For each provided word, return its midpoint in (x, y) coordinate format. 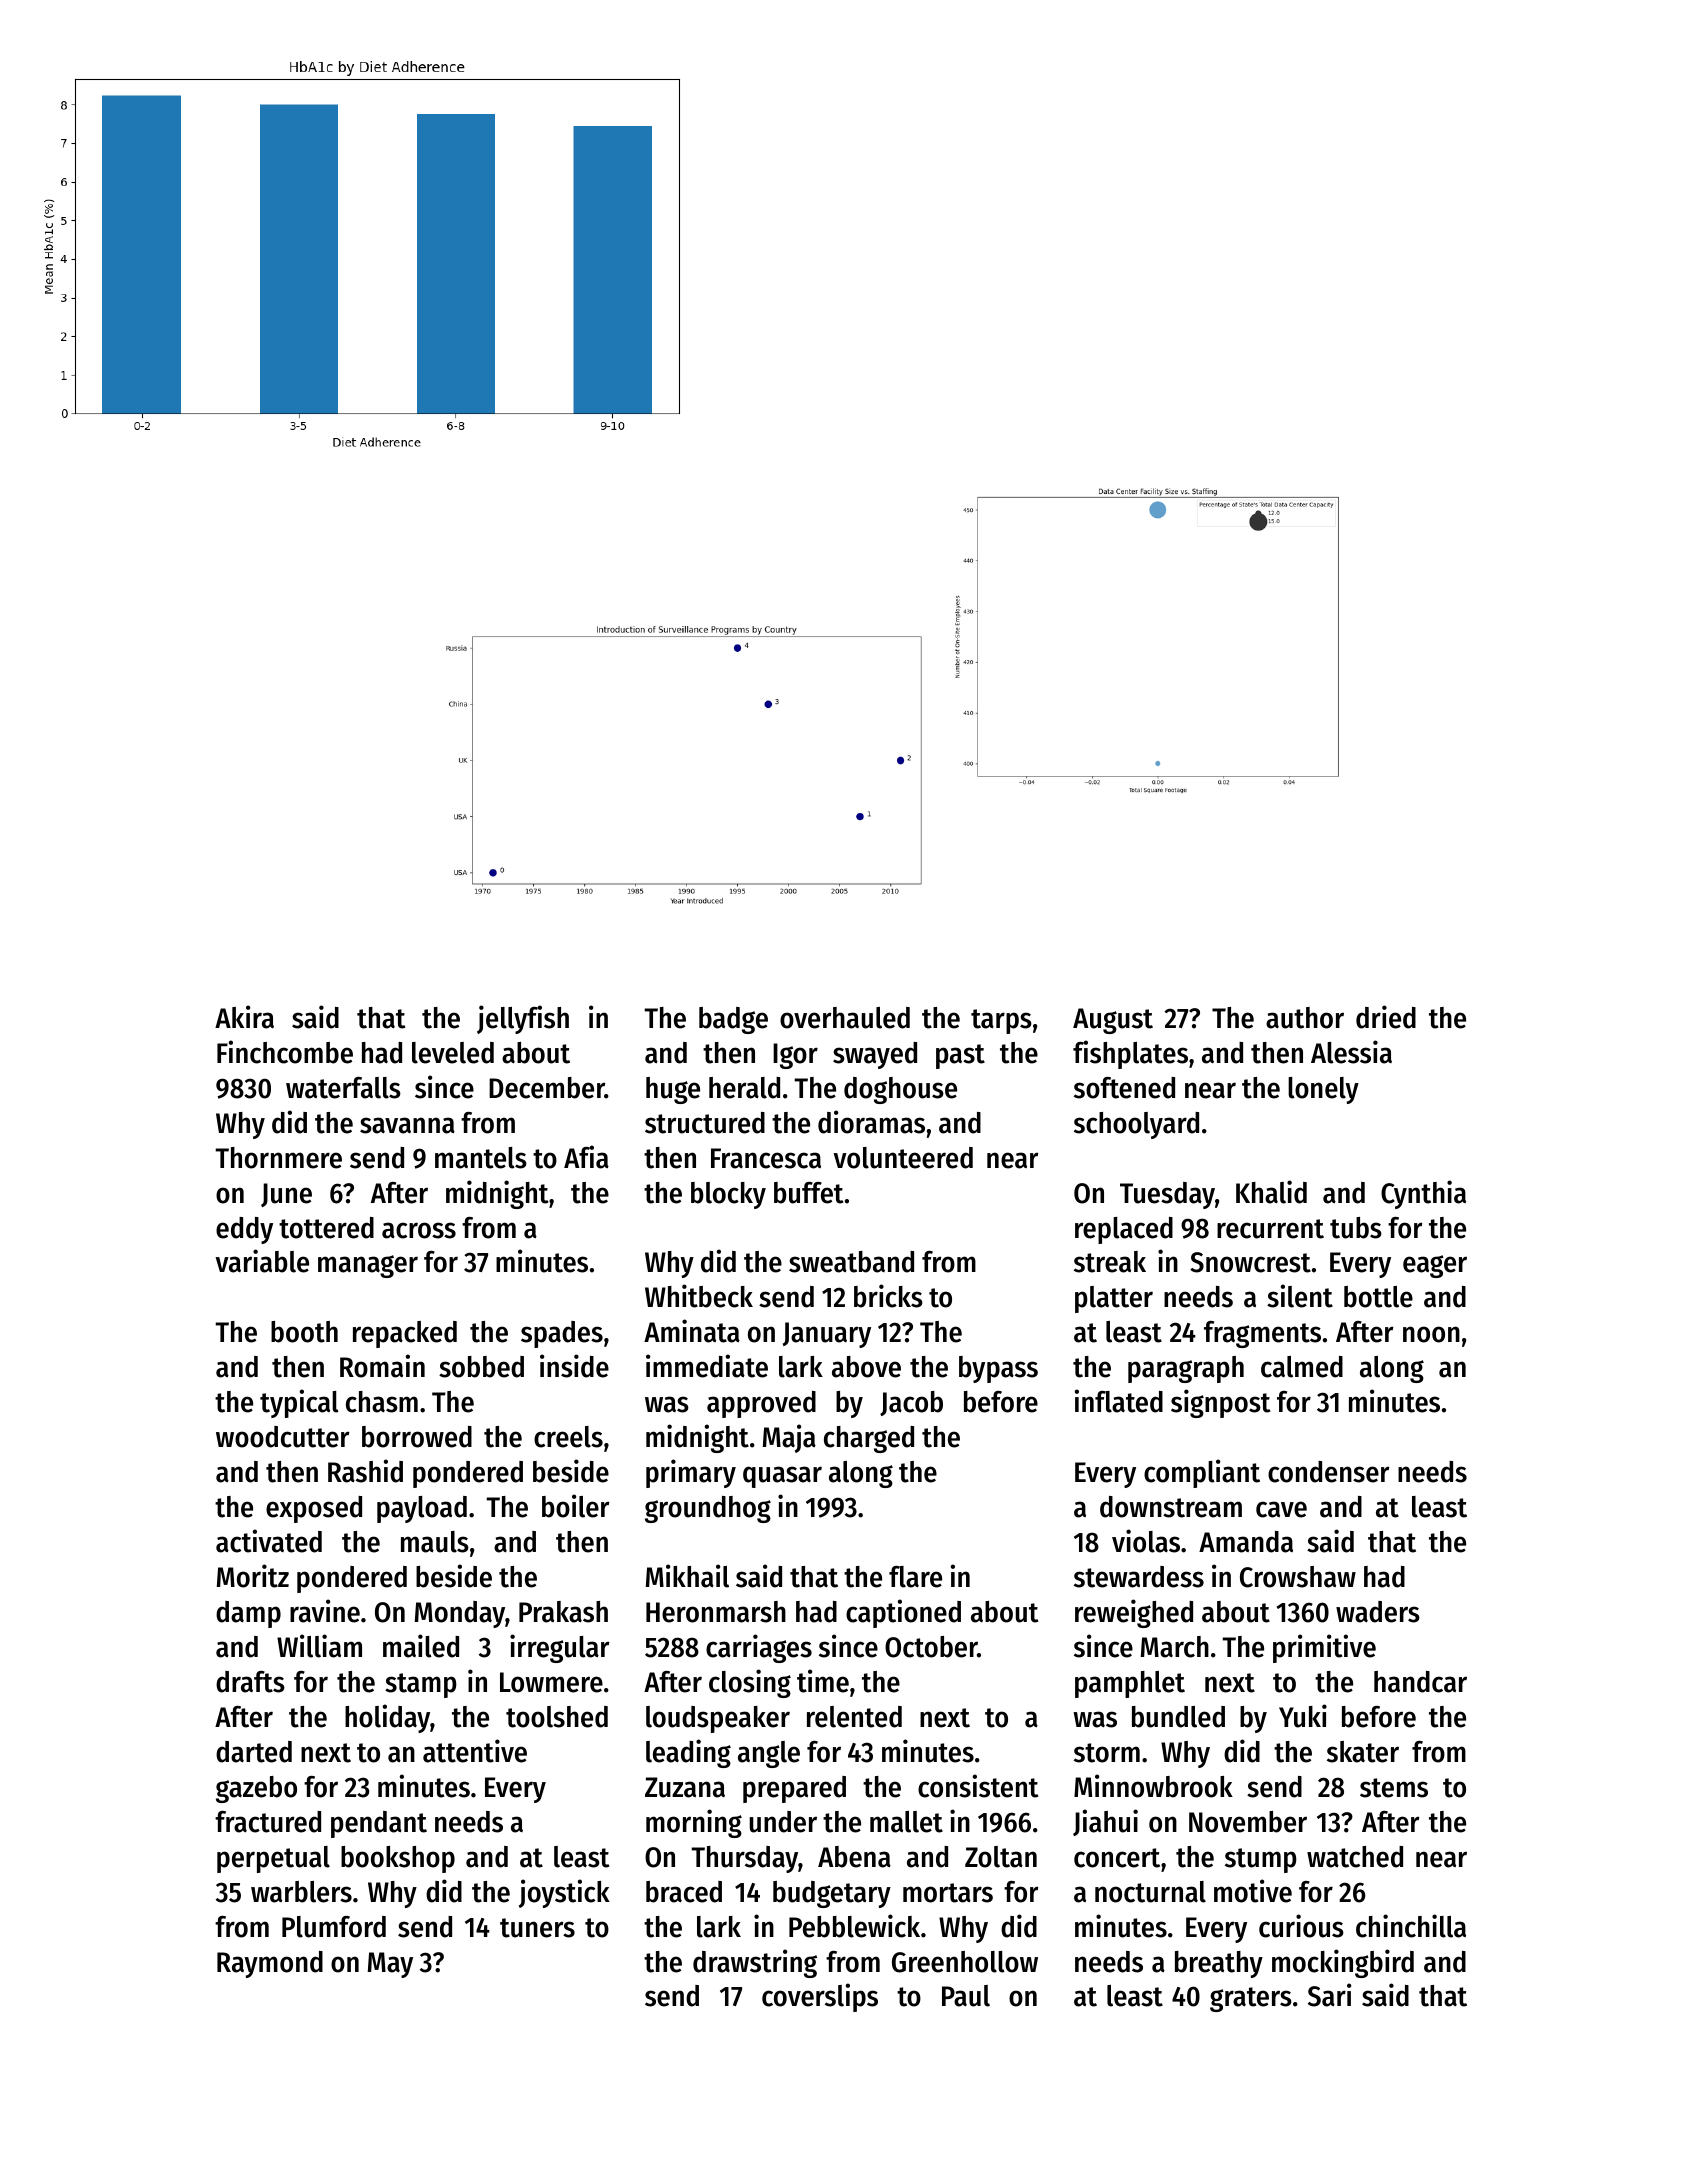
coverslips (820, 1997)
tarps (1001, 1021)
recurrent (1270, 1229)
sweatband (851, 1262)
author (1305, 1018)
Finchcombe (285, 1052)
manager (368, 1266)
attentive (475, 1751)
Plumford (334, 1927)
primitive (1324, 1648)
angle (769, 1754)
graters (1251, 1999)
